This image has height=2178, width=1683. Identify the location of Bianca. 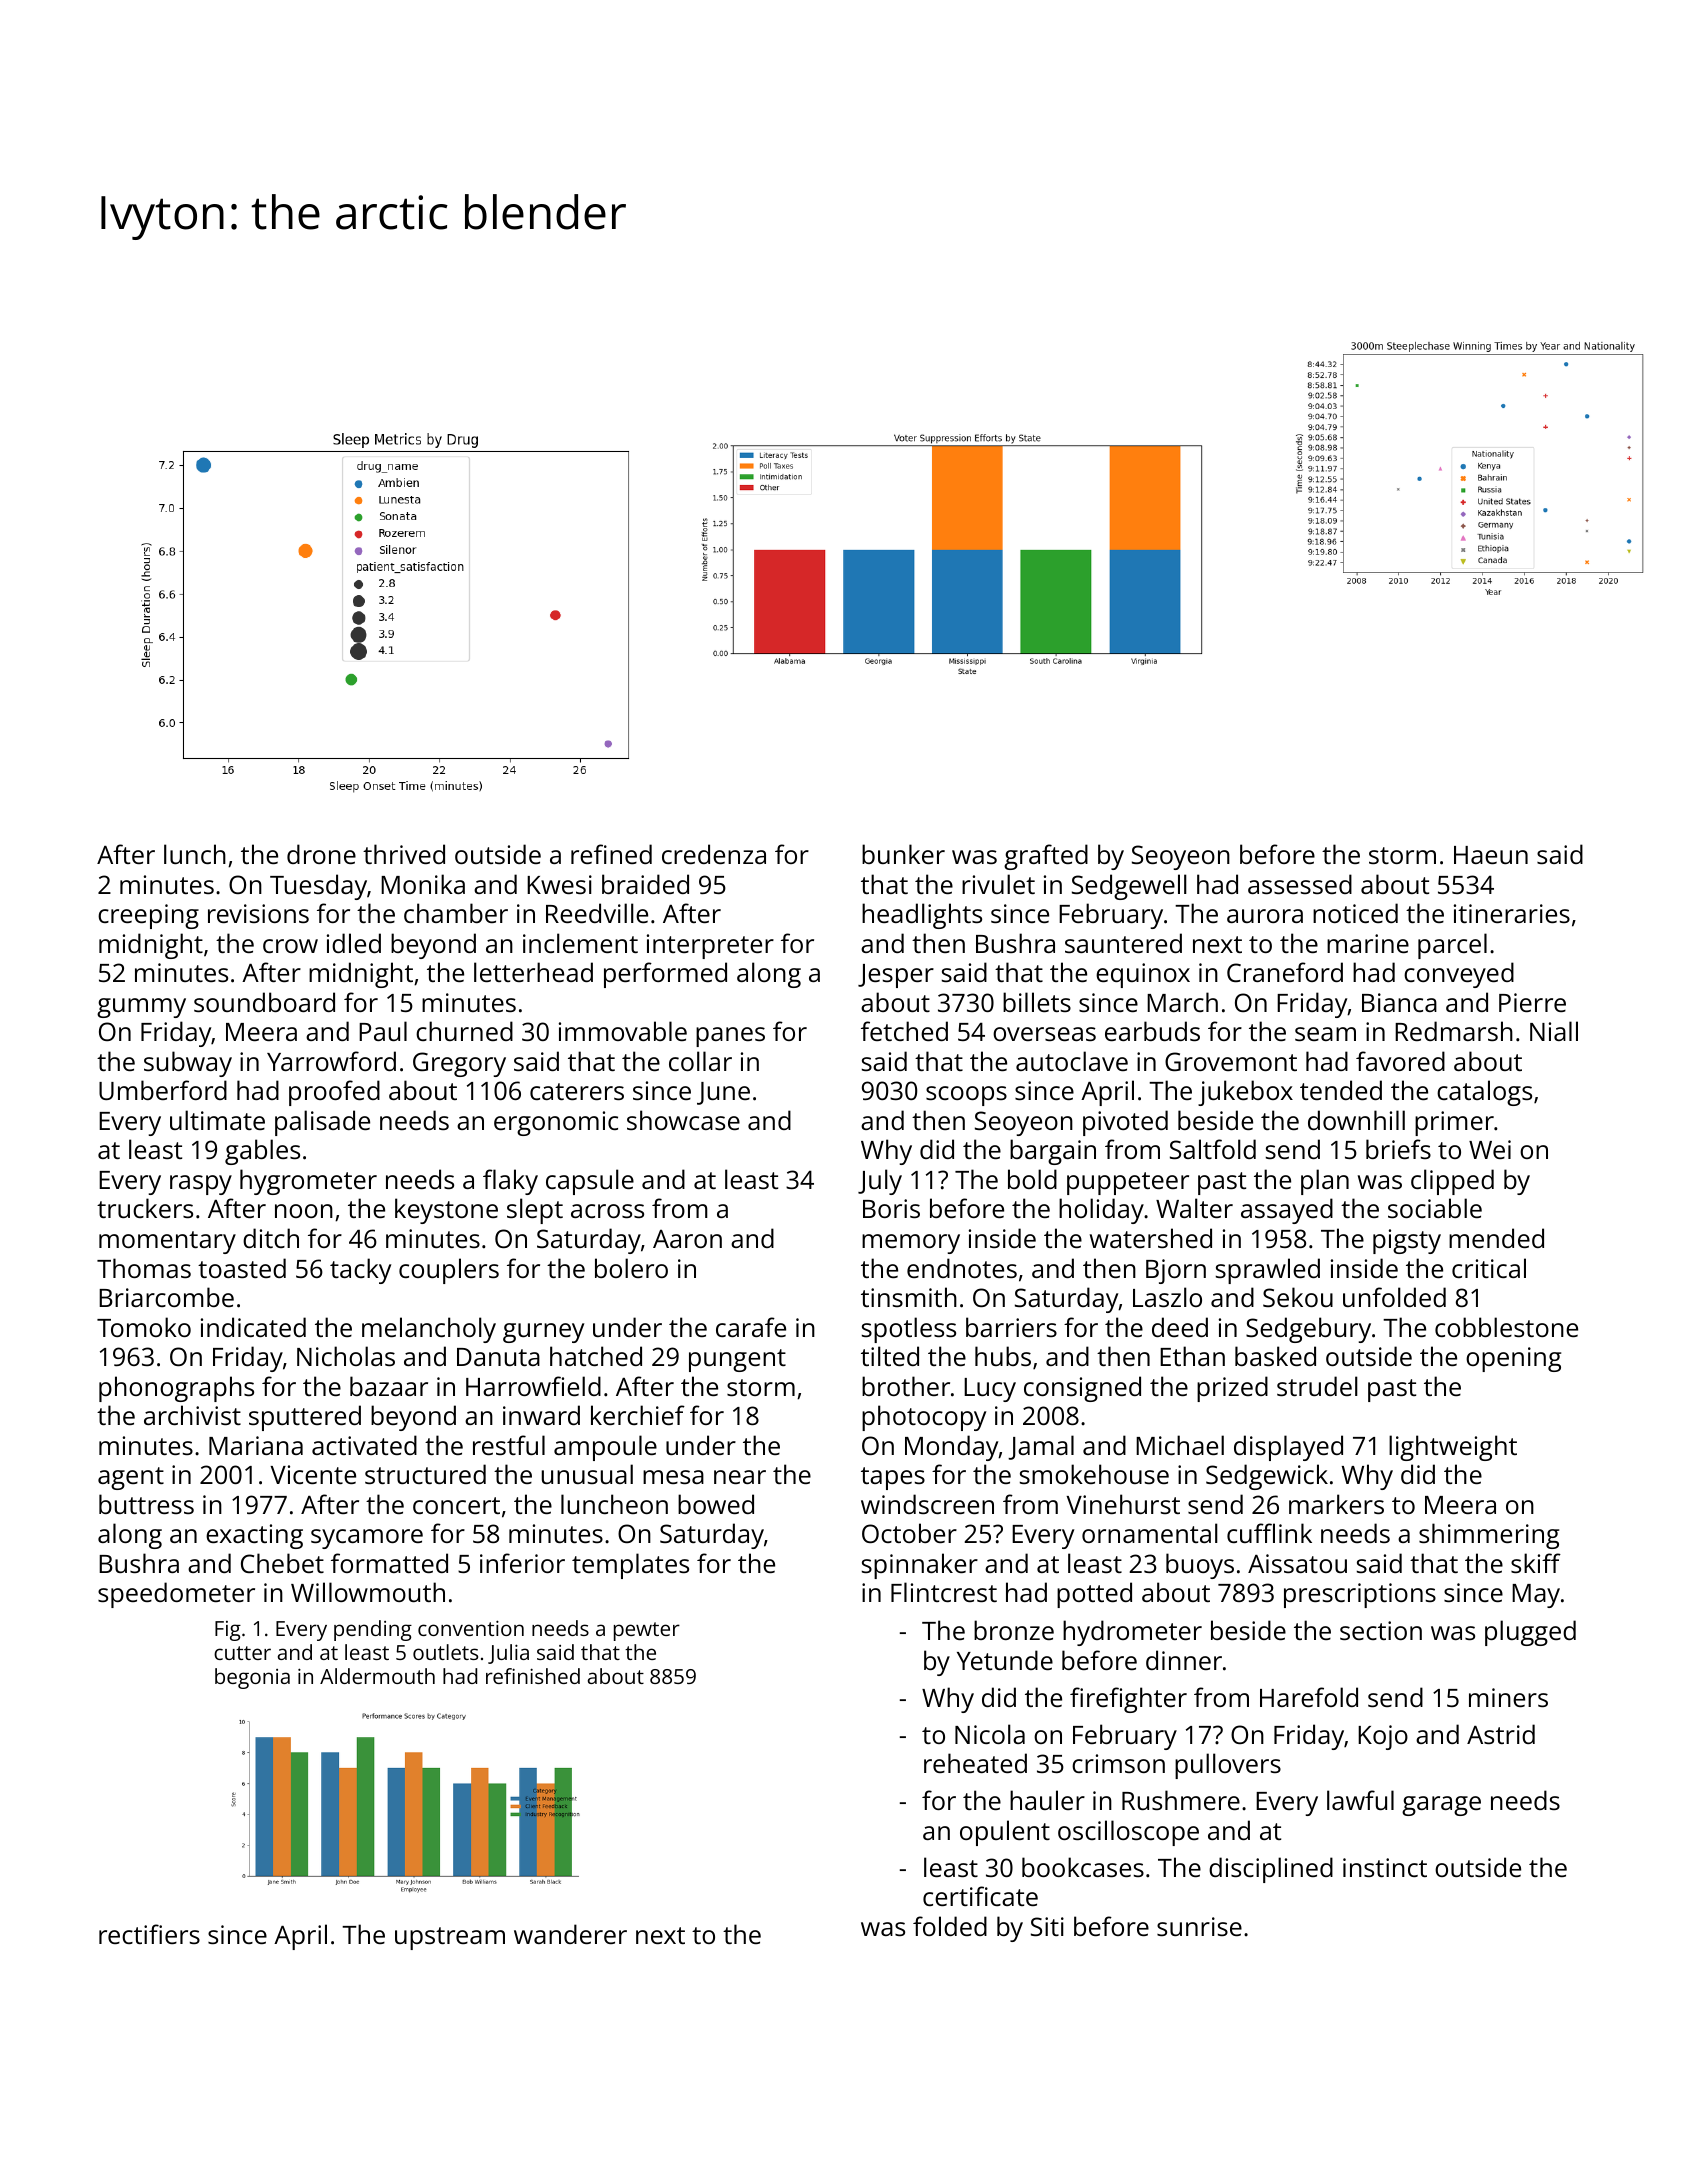
(1399, 1002).
